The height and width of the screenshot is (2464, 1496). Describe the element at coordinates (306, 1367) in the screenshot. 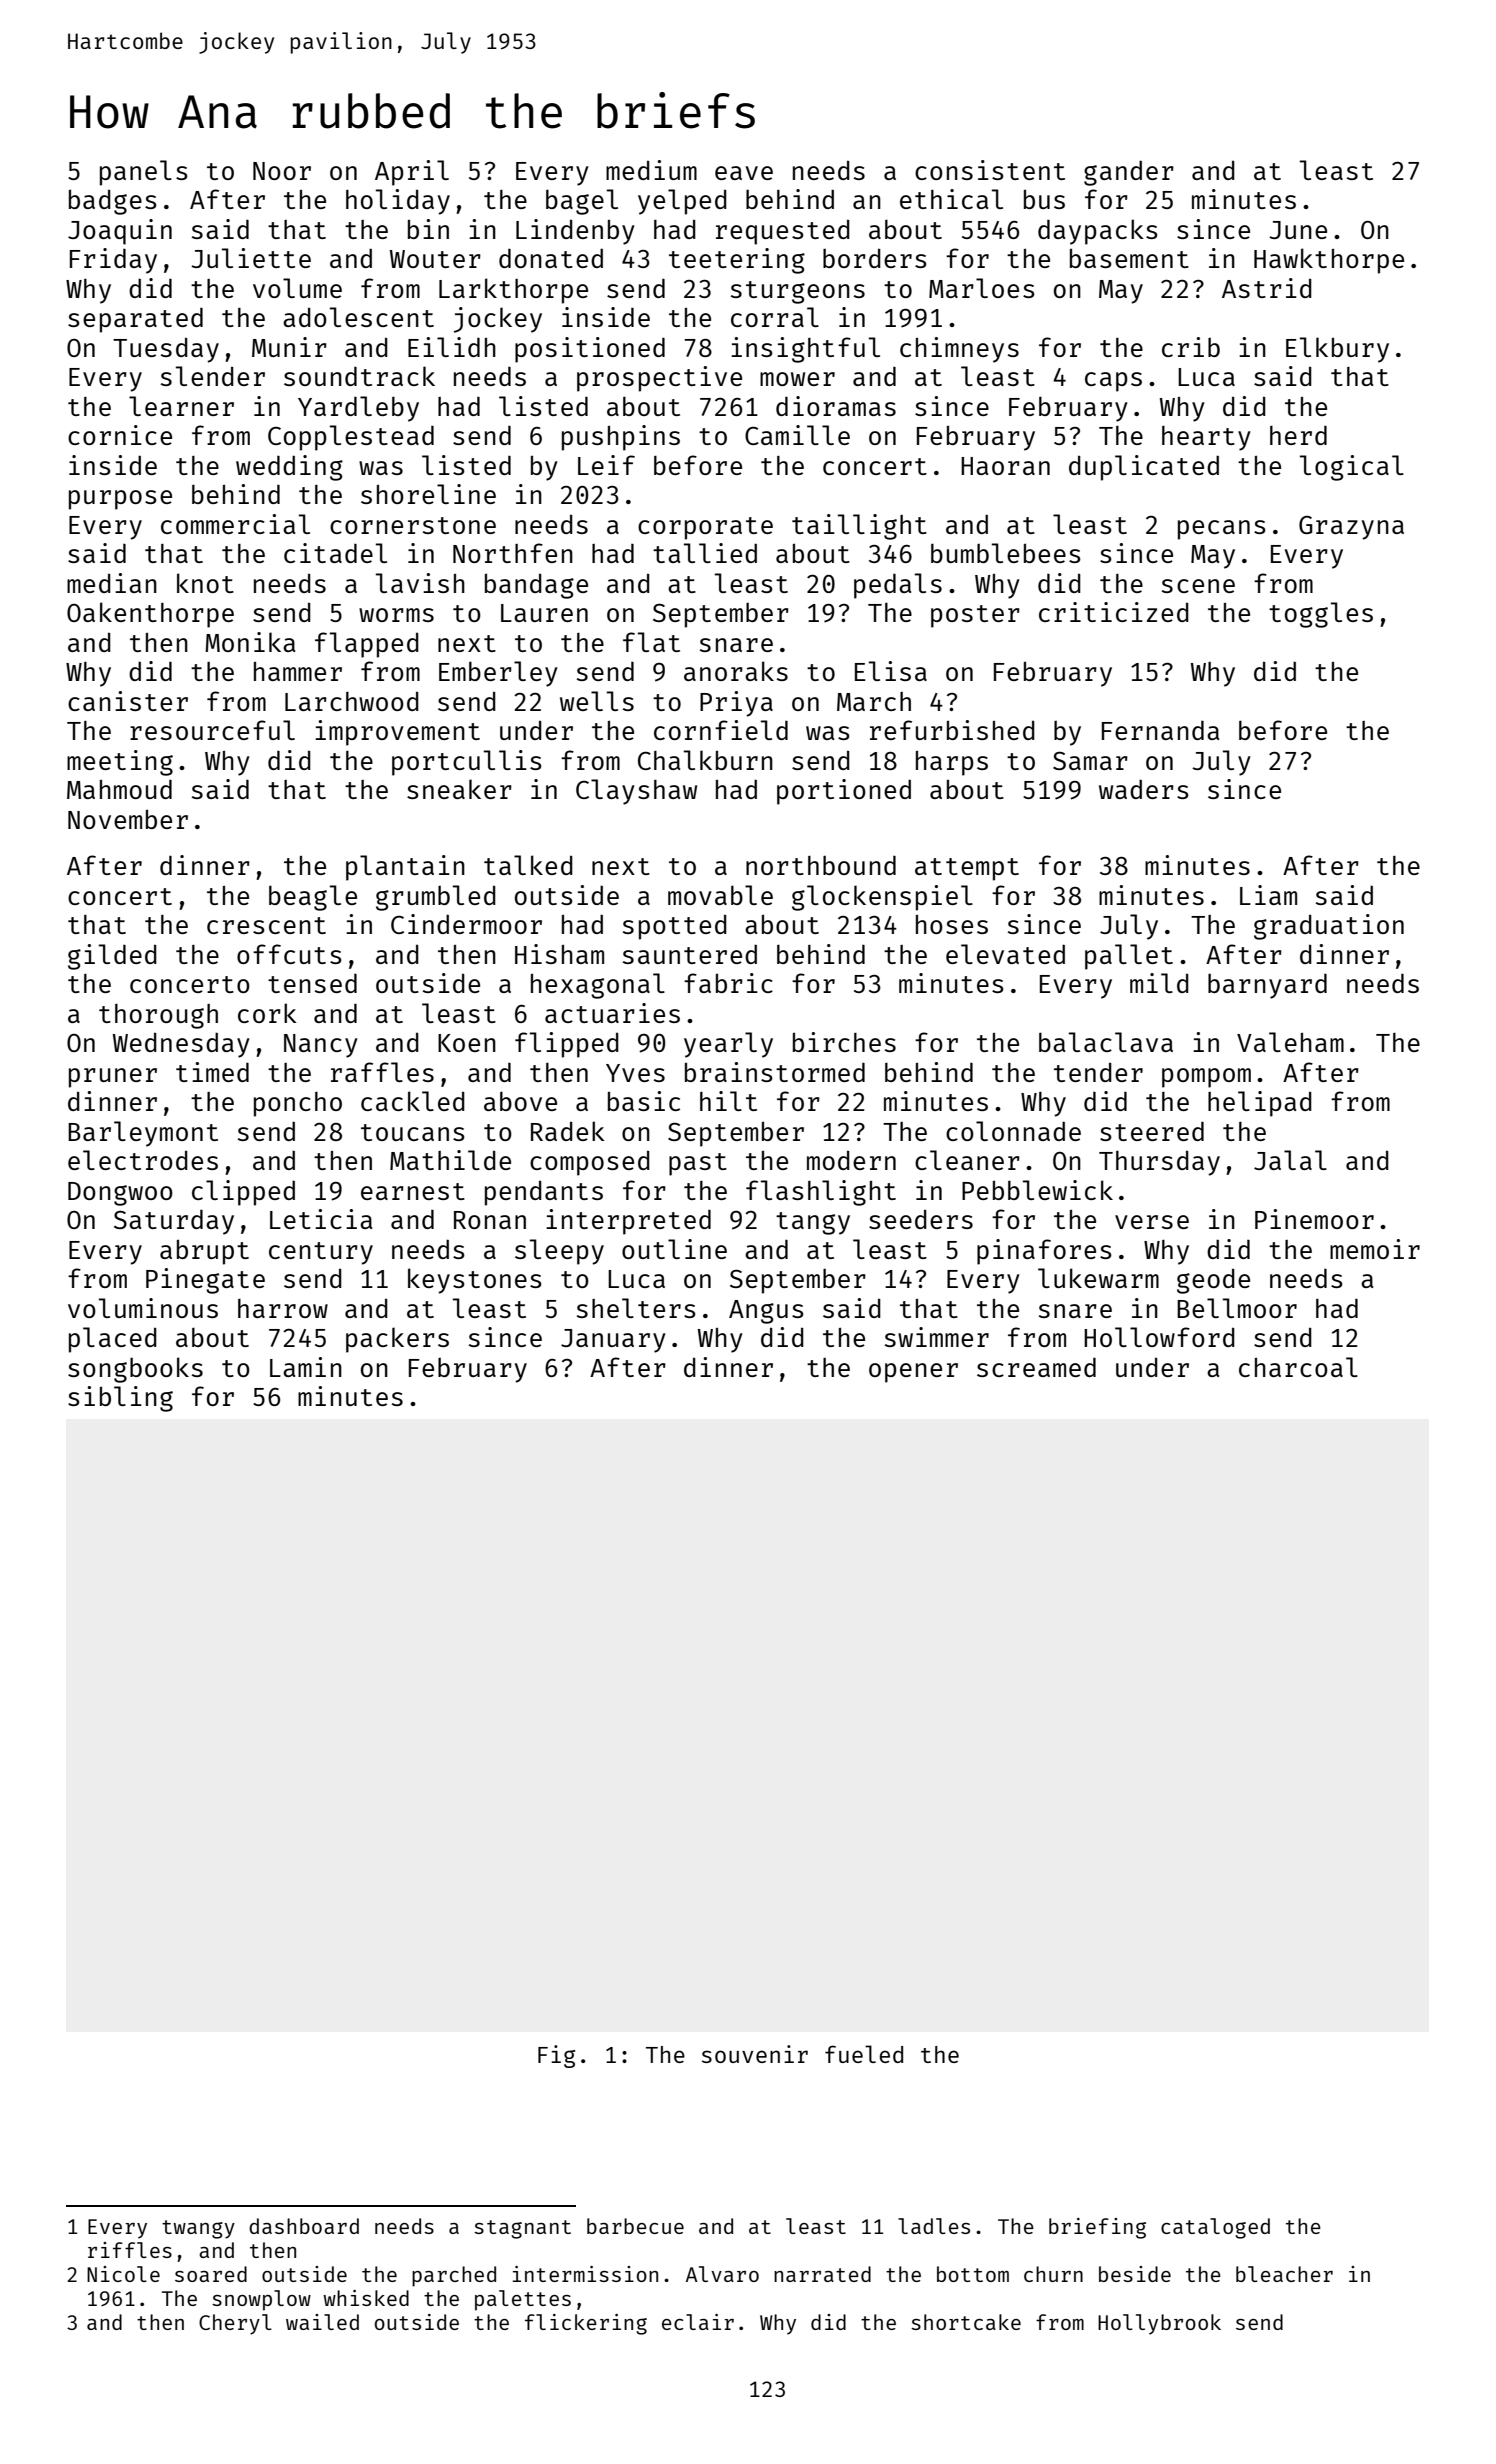

I see `Lamin` at that location.
